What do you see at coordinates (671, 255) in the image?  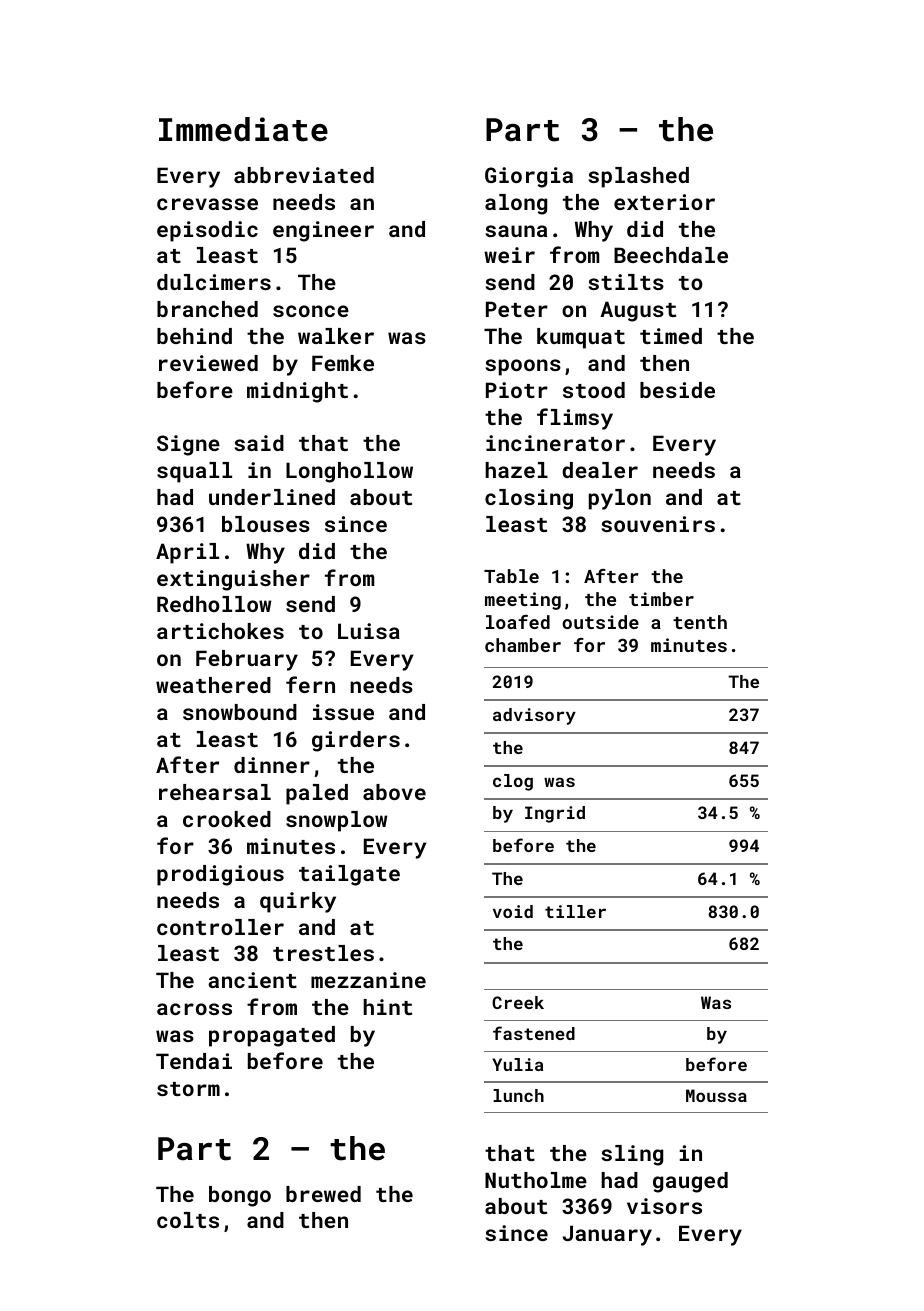 I see `Beechdale` at bounding box center [671, 255].
